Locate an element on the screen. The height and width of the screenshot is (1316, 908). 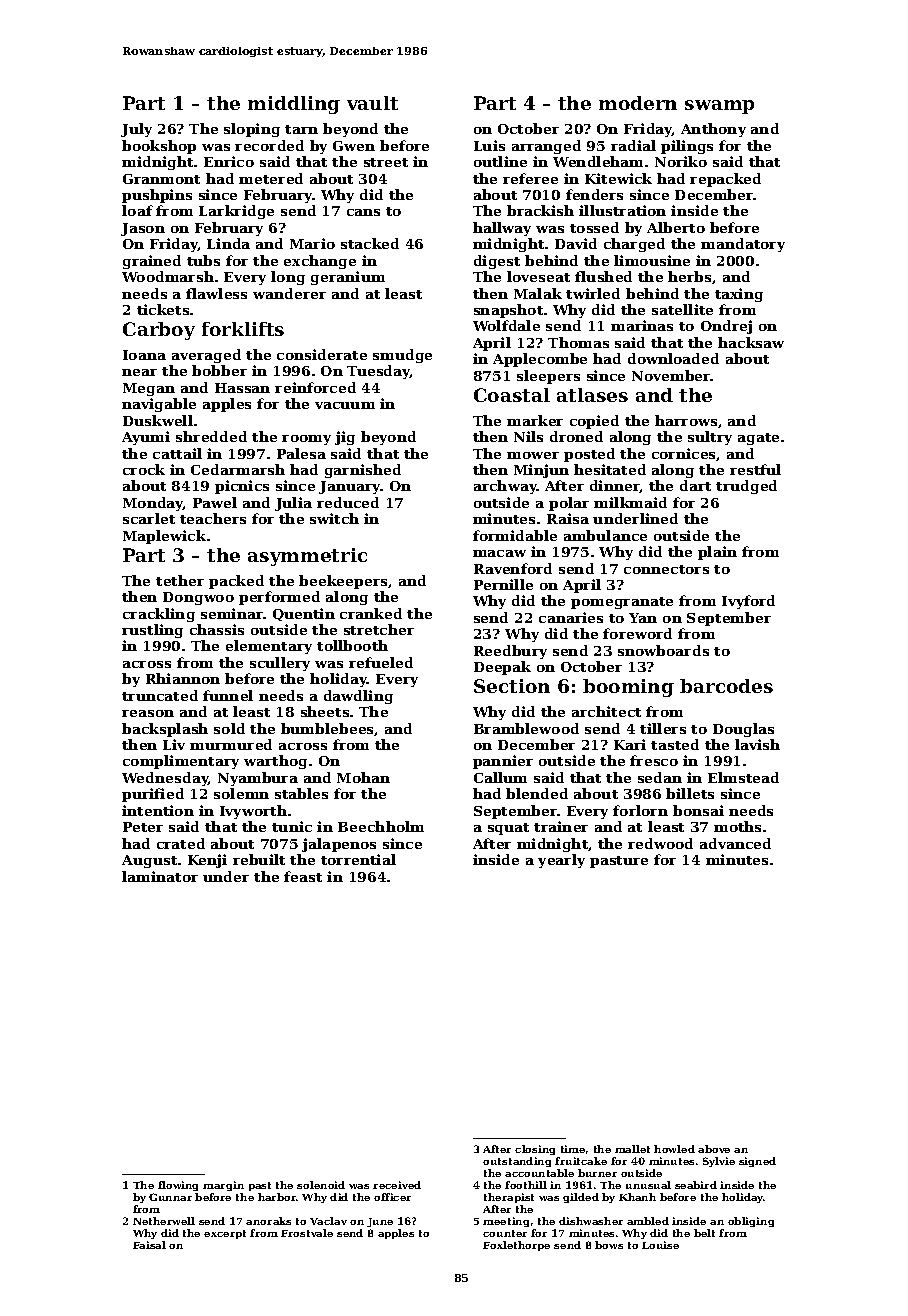
redwood is located at coordinates (660, 843).
